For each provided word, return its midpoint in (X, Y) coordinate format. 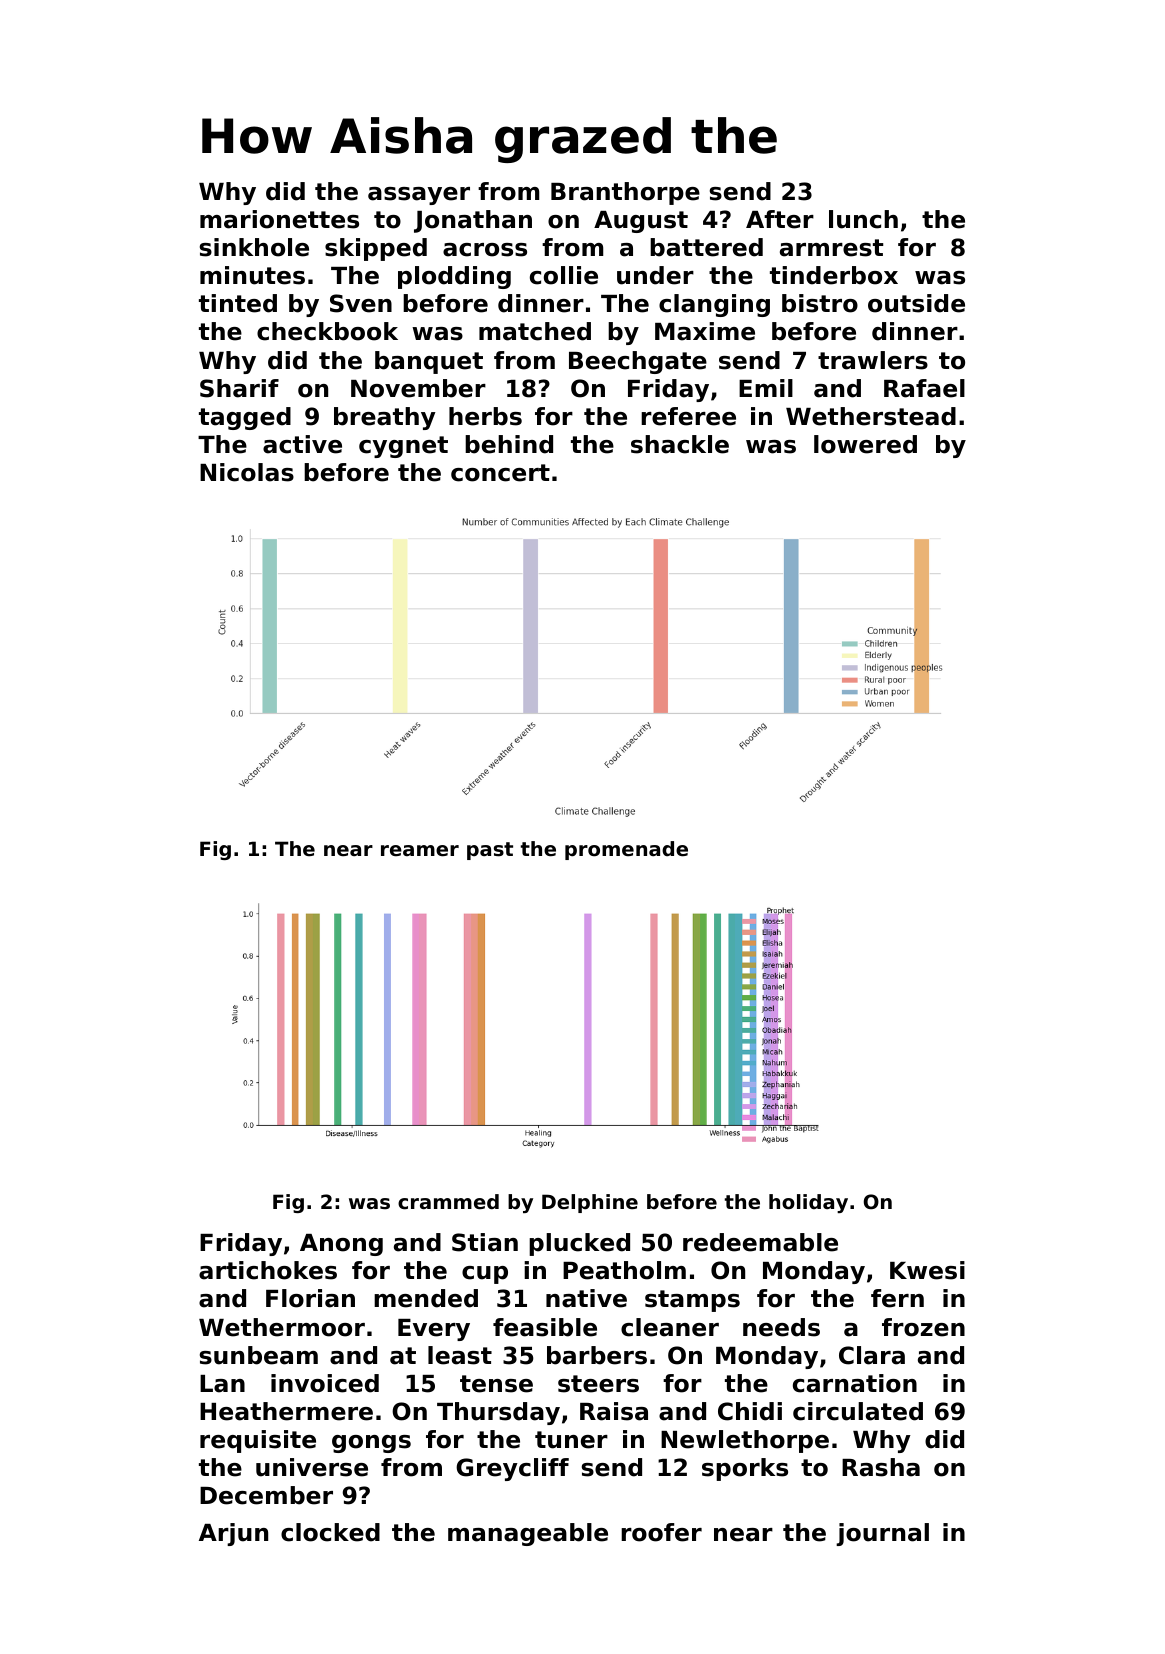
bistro (820, 303)
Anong (341, 1245)
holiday (808, 1203)
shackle (680, 444)
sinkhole (254, 247)
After (780, 219)
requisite (258, 1441)
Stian (485, 1242)
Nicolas (247, 472)
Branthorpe (625, 193)
